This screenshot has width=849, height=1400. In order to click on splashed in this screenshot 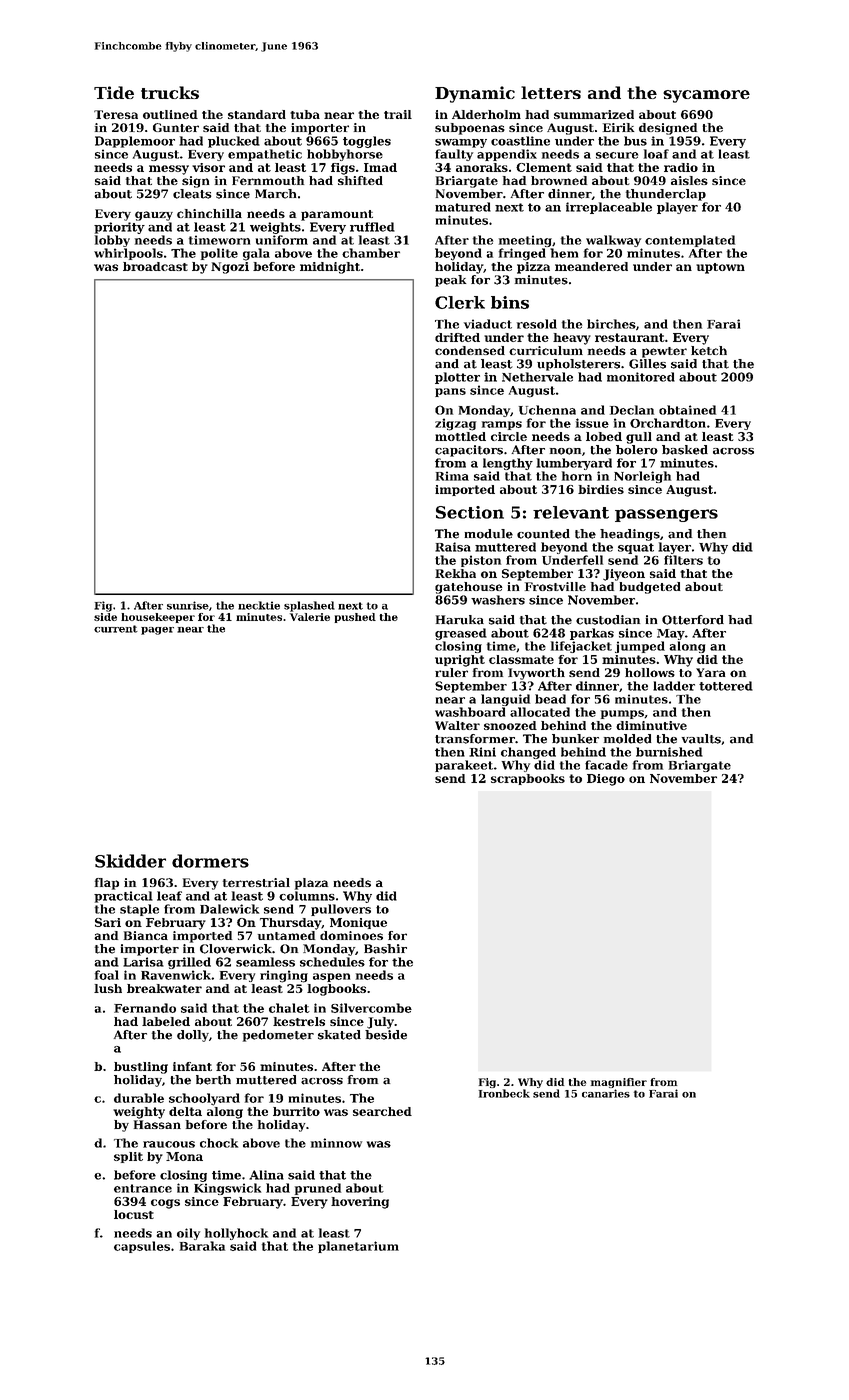, I will do `click(309, 606)`.
